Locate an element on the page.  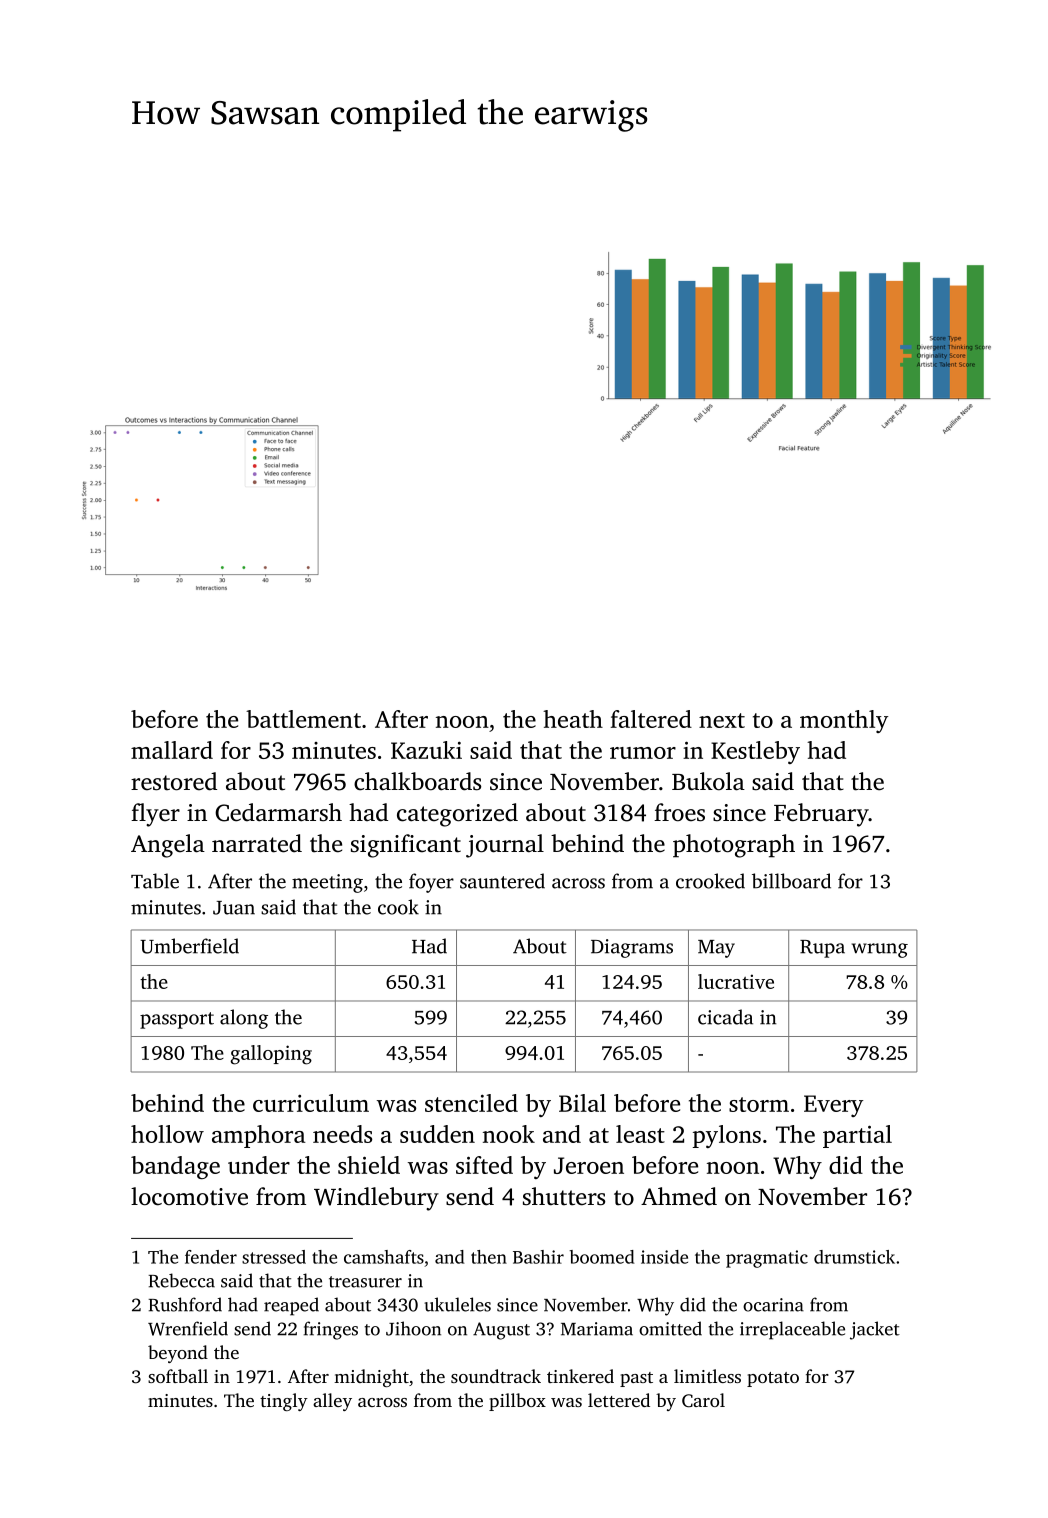
Diagrams is located at coordinates (632, 948).
